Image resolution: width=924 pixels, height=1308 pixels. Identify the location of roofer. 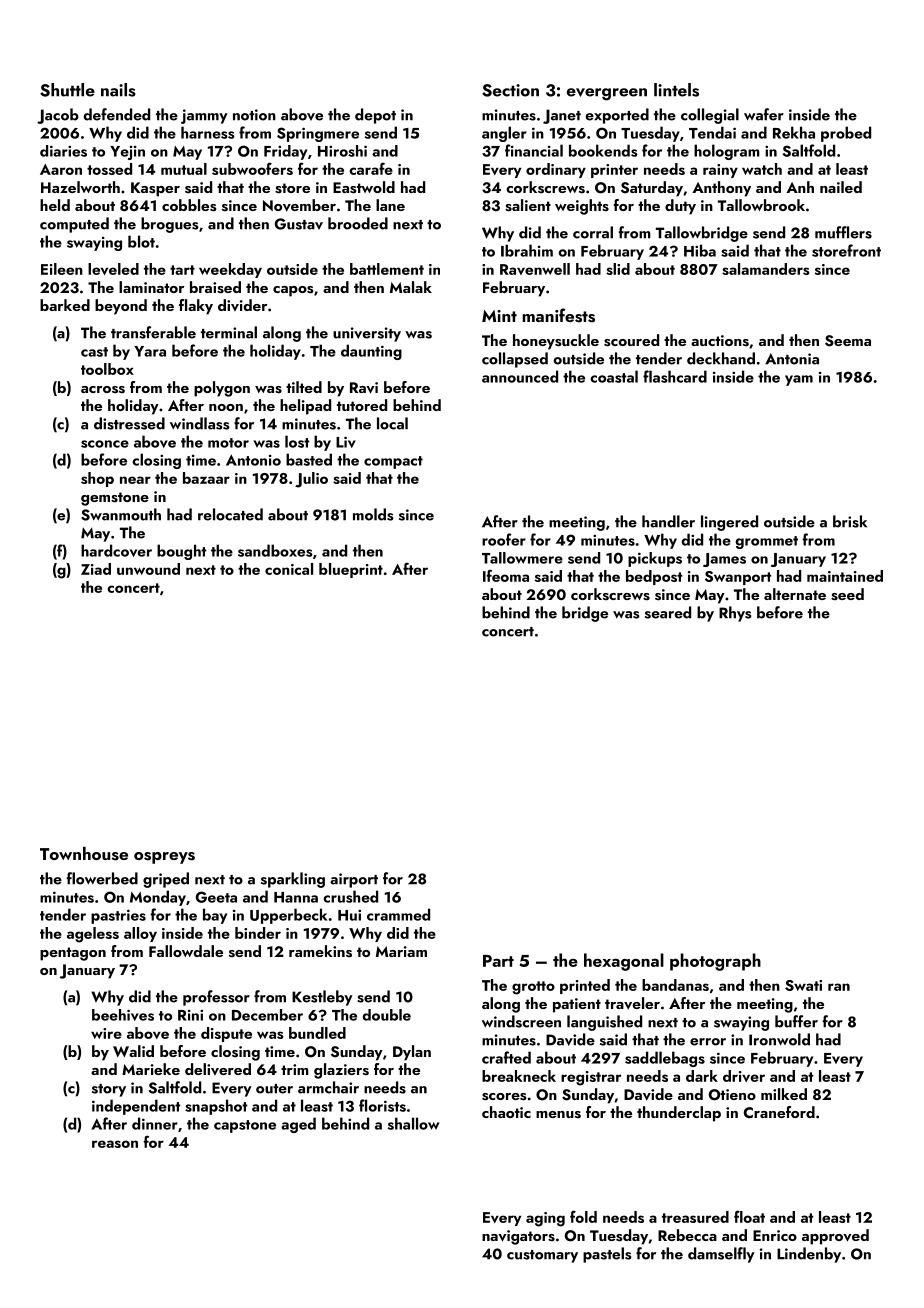
(504, 539).
